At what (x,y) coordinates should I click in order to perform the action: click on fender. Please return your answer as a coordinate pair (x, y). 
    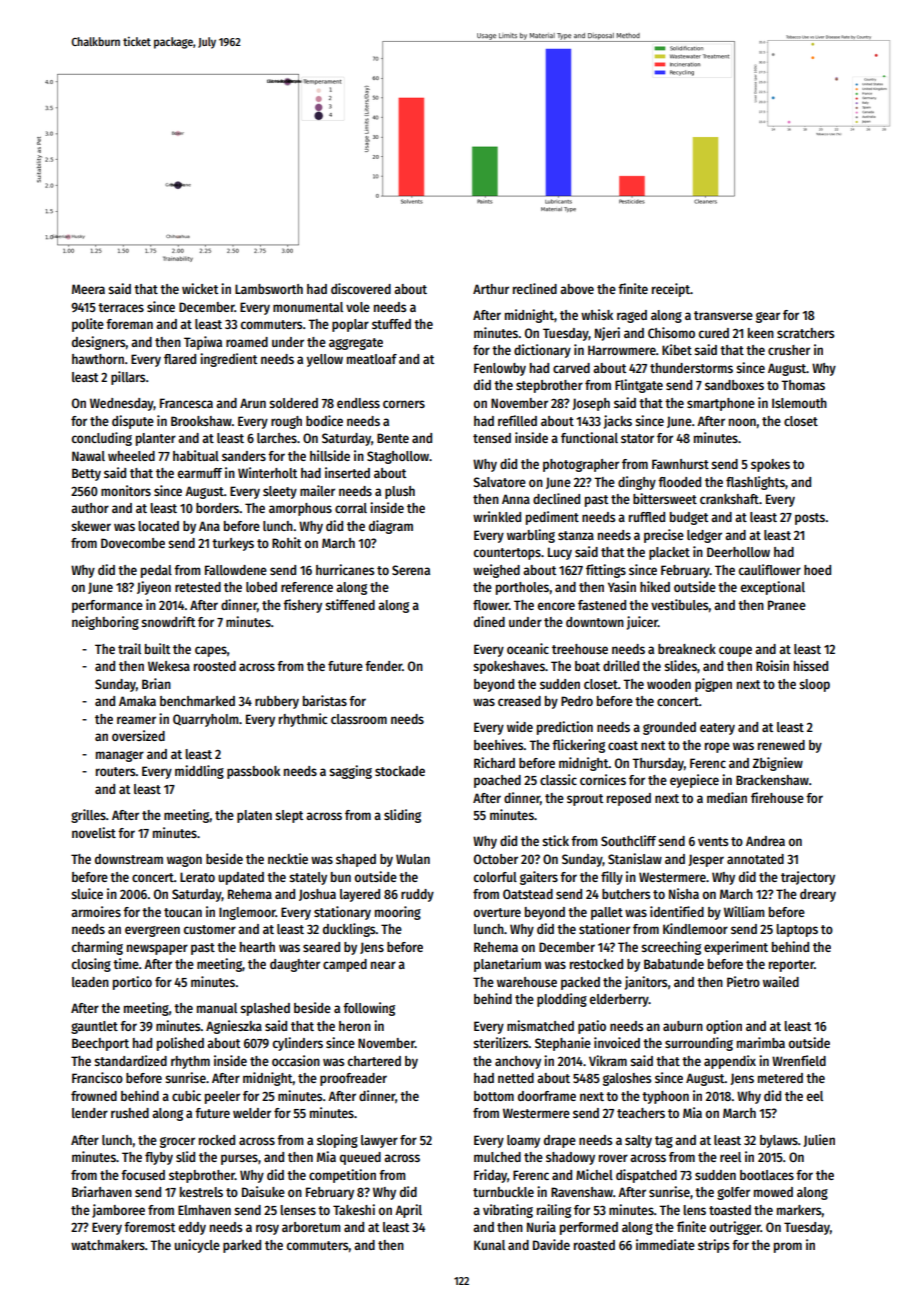
    Looking at the image, I should click on (383, 666).
